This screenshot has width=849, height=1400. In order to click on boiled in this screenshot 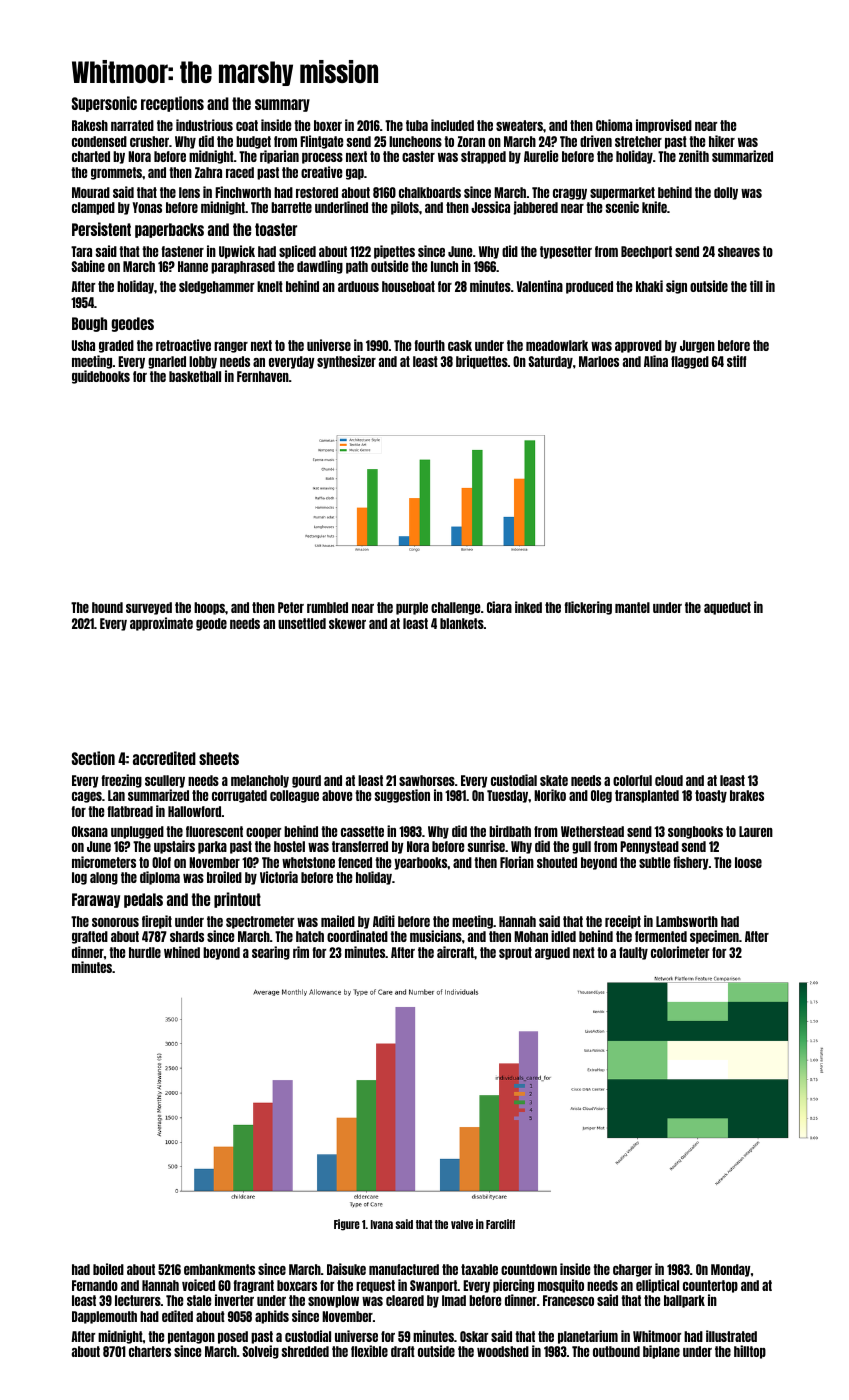, I will do `click(108, 1269)`.
